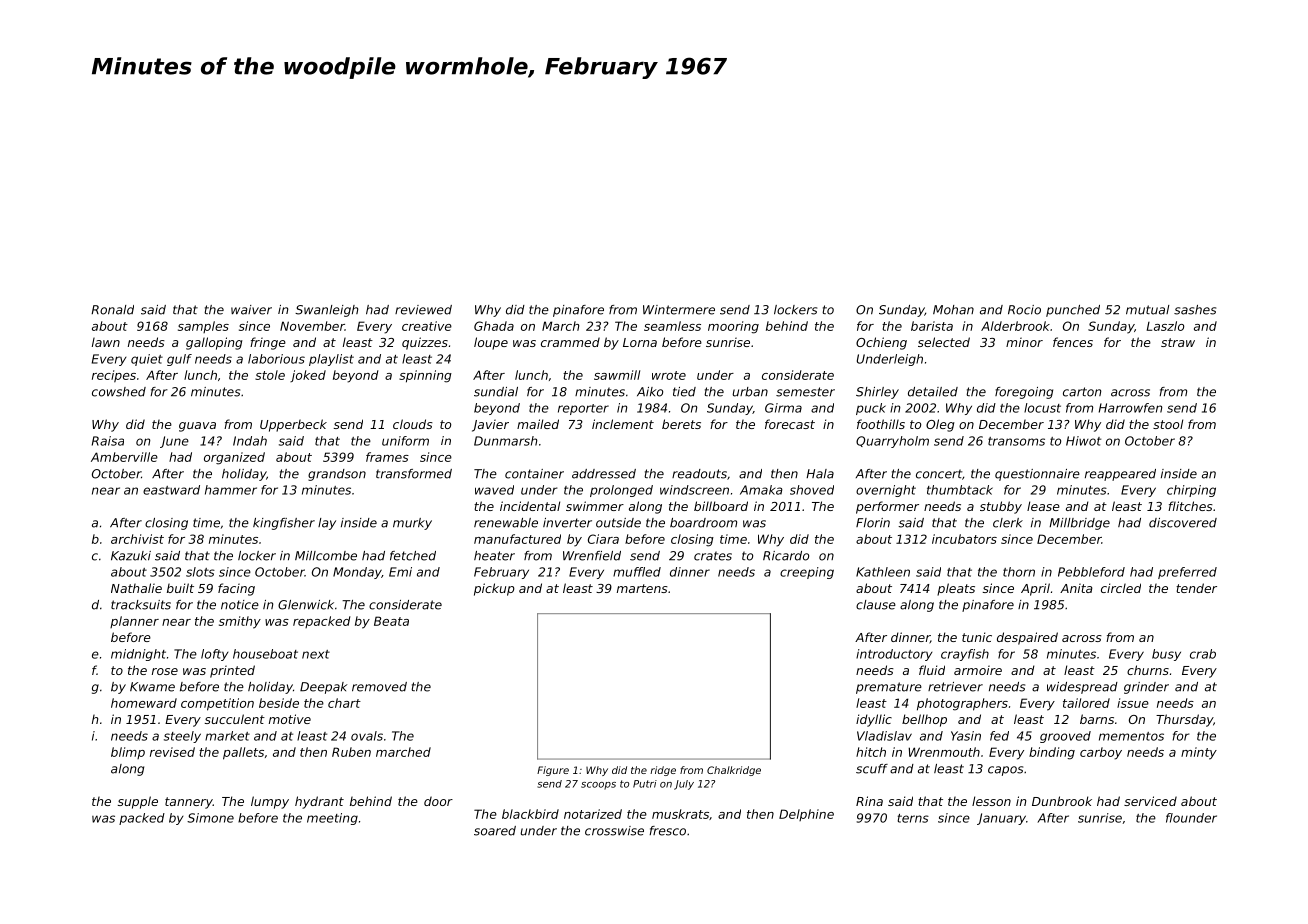  I want to click on sashes, so click(1195, 310).
